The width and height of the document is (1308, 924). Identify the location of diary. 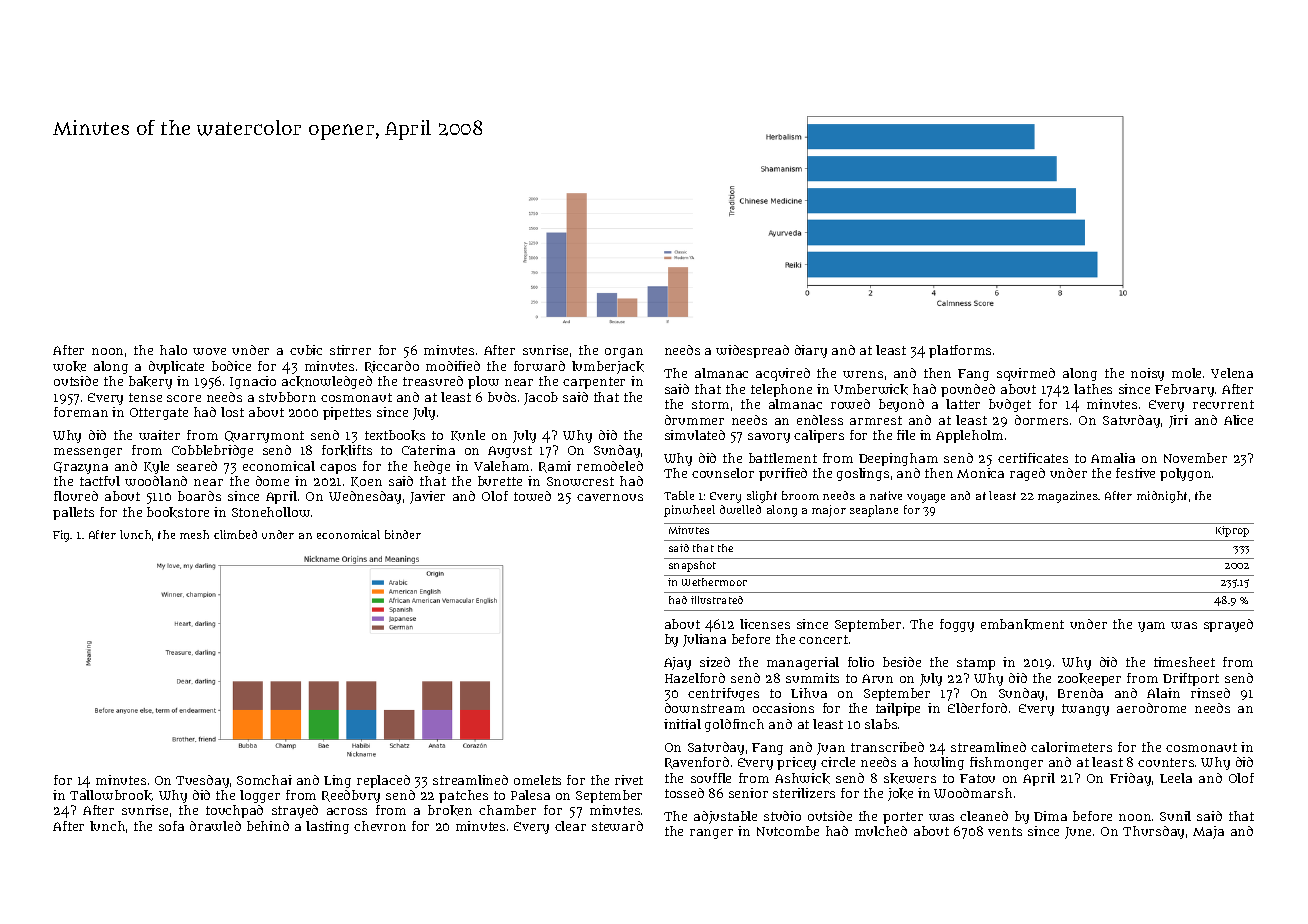
(811, 351).
